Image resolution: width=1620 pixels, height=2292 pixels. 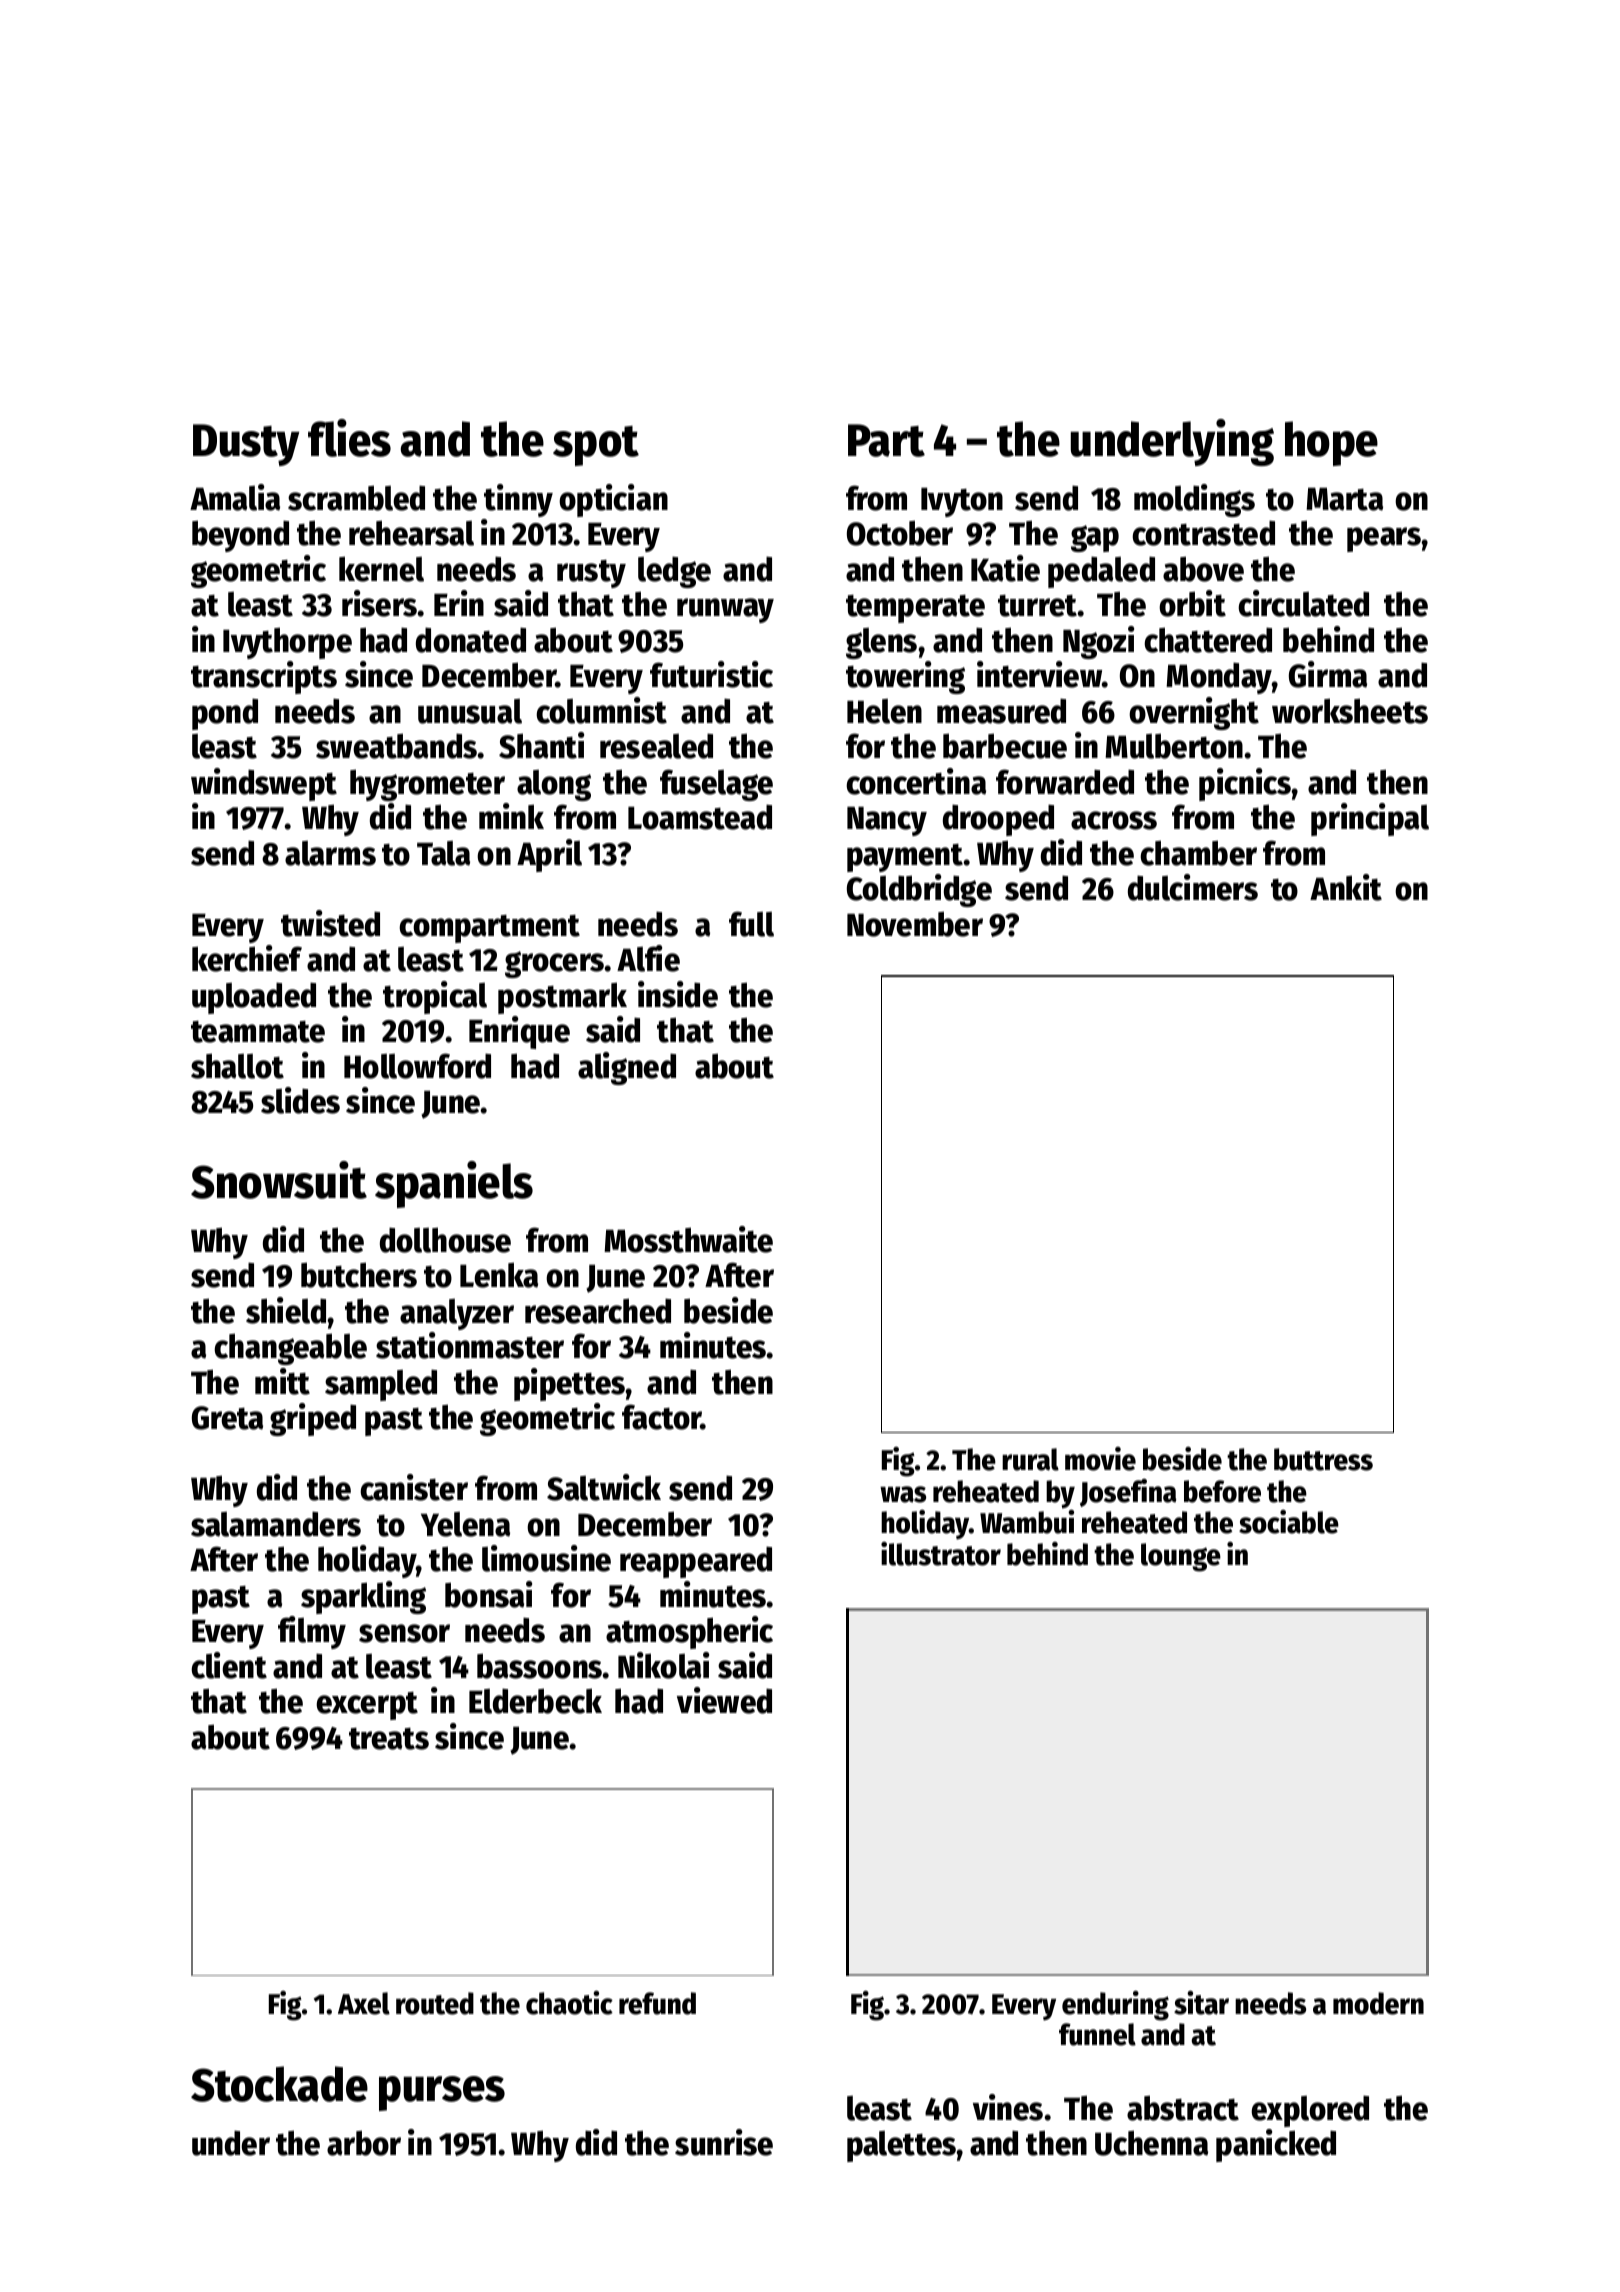 What do you see at coordinates (724, 2142) in the screenshot?
I see `sunrise` at bounding box center [724, 2142].
